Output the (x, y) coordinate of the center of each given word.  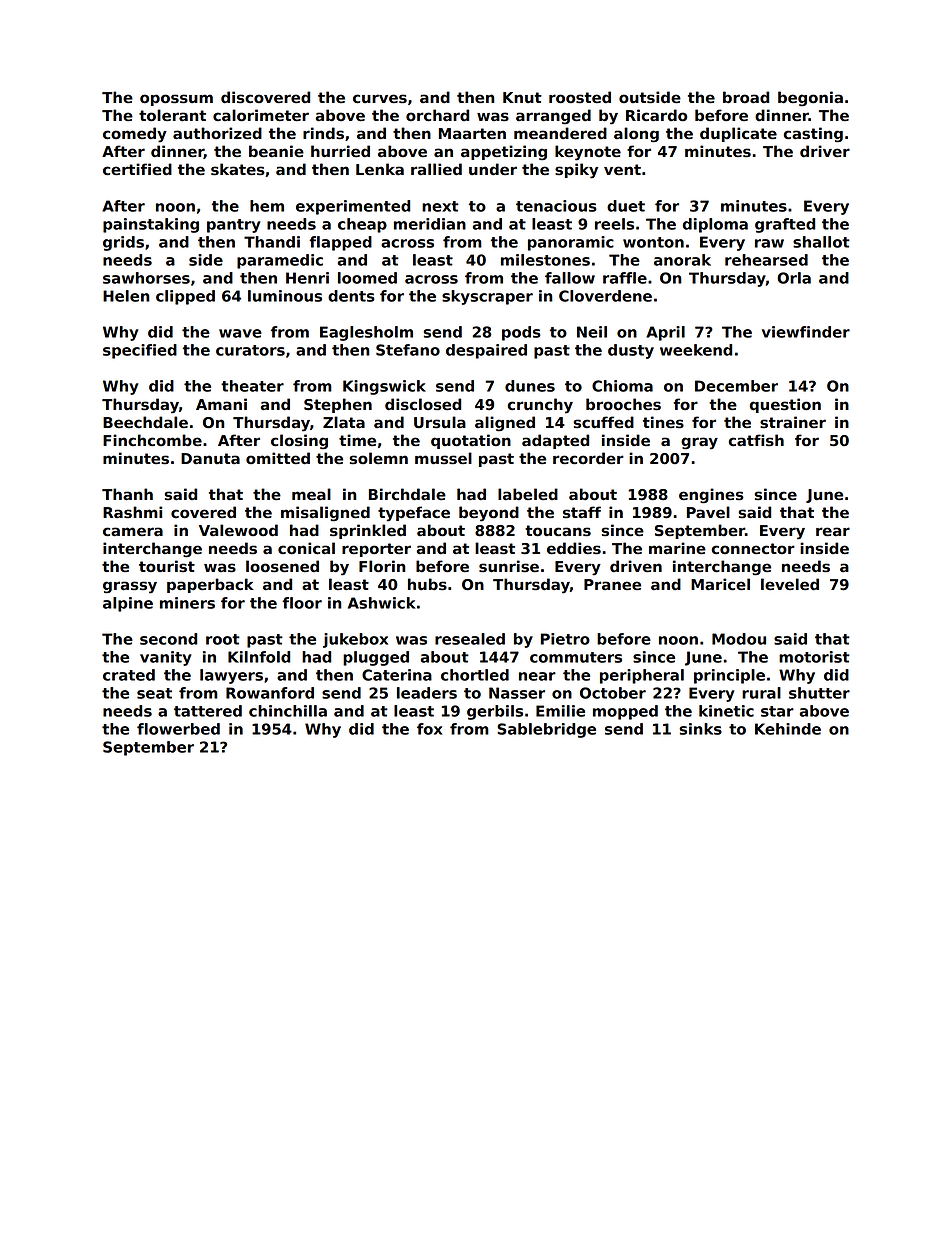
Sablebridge (546, 730)
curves (380, 99)
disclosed (423, 404)
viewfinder (806, 332)
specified (140, 351)
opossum (176, 100)
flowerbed (178, 729)
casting (813, 135)
